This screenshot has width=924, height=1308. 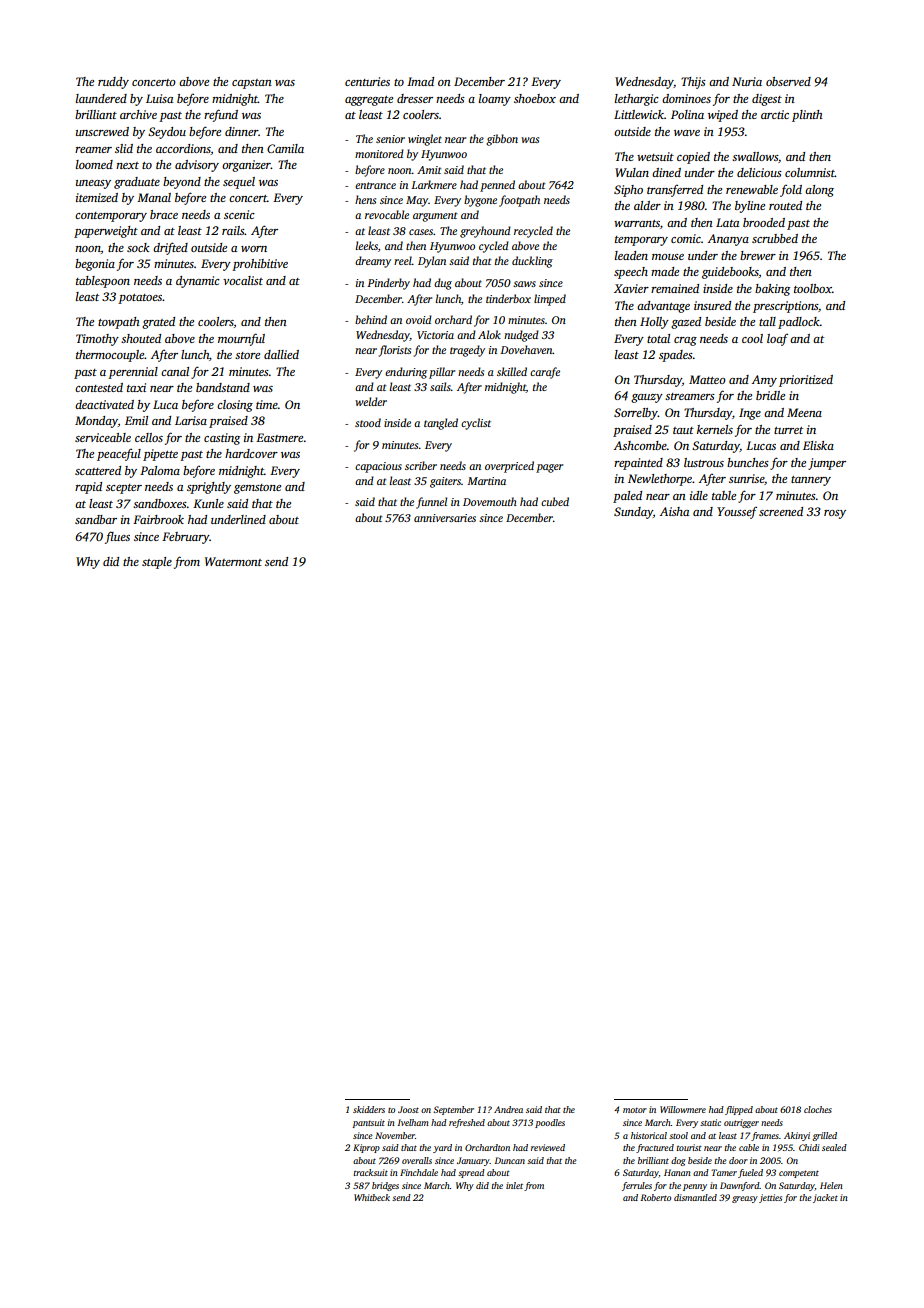 I want to click on Camila, so click(x=285, y=148).
